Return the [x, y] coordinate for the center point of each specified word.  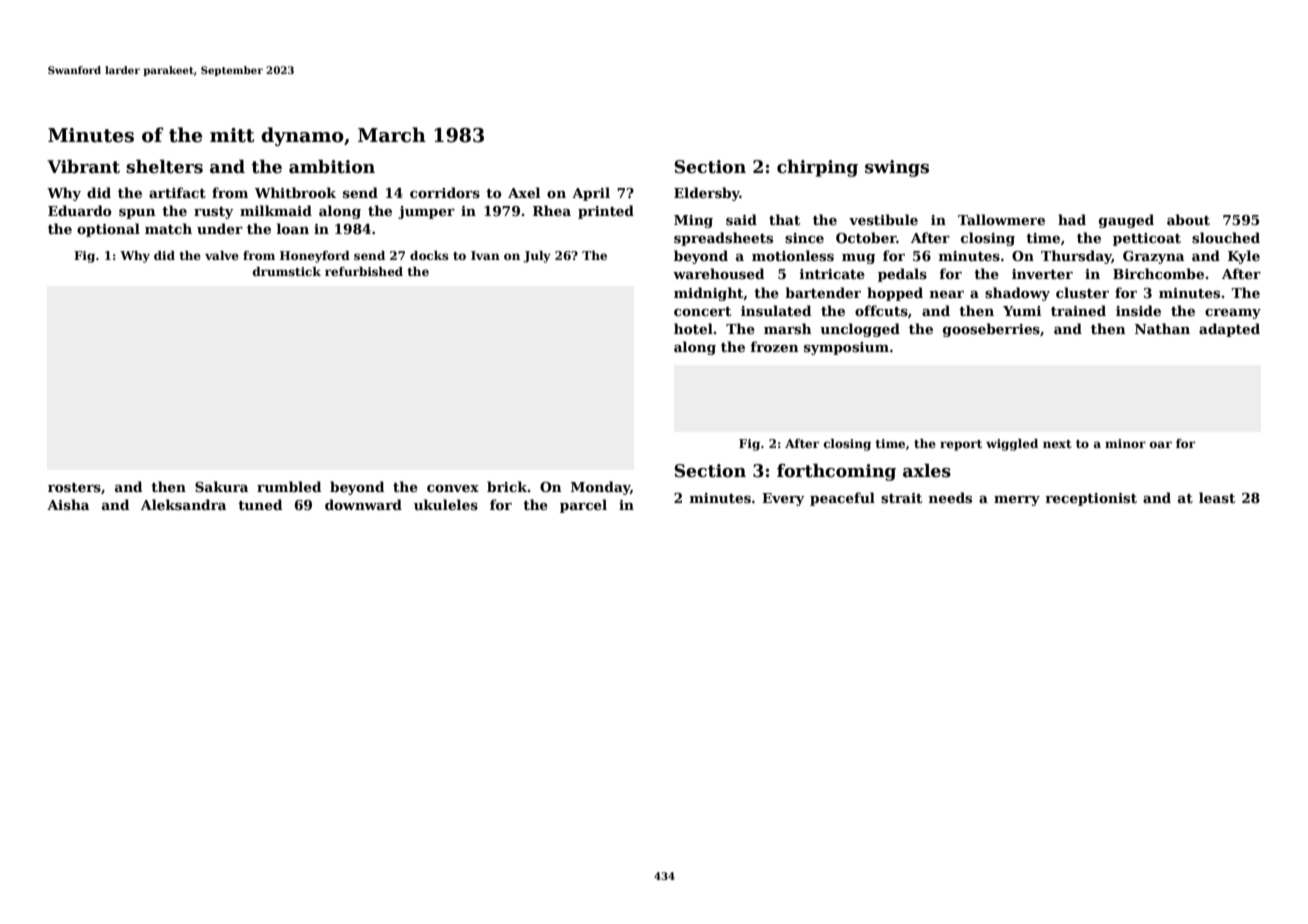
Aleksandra [183, 504]
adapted [1229, 330]
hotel [693, 328]
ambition [332, 167]
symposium [846, 348]
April [591, 194]
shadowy [1017, 294]
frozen [774, 346]
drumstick [286, 271]
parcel [583, 506]
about [1188, 219]
